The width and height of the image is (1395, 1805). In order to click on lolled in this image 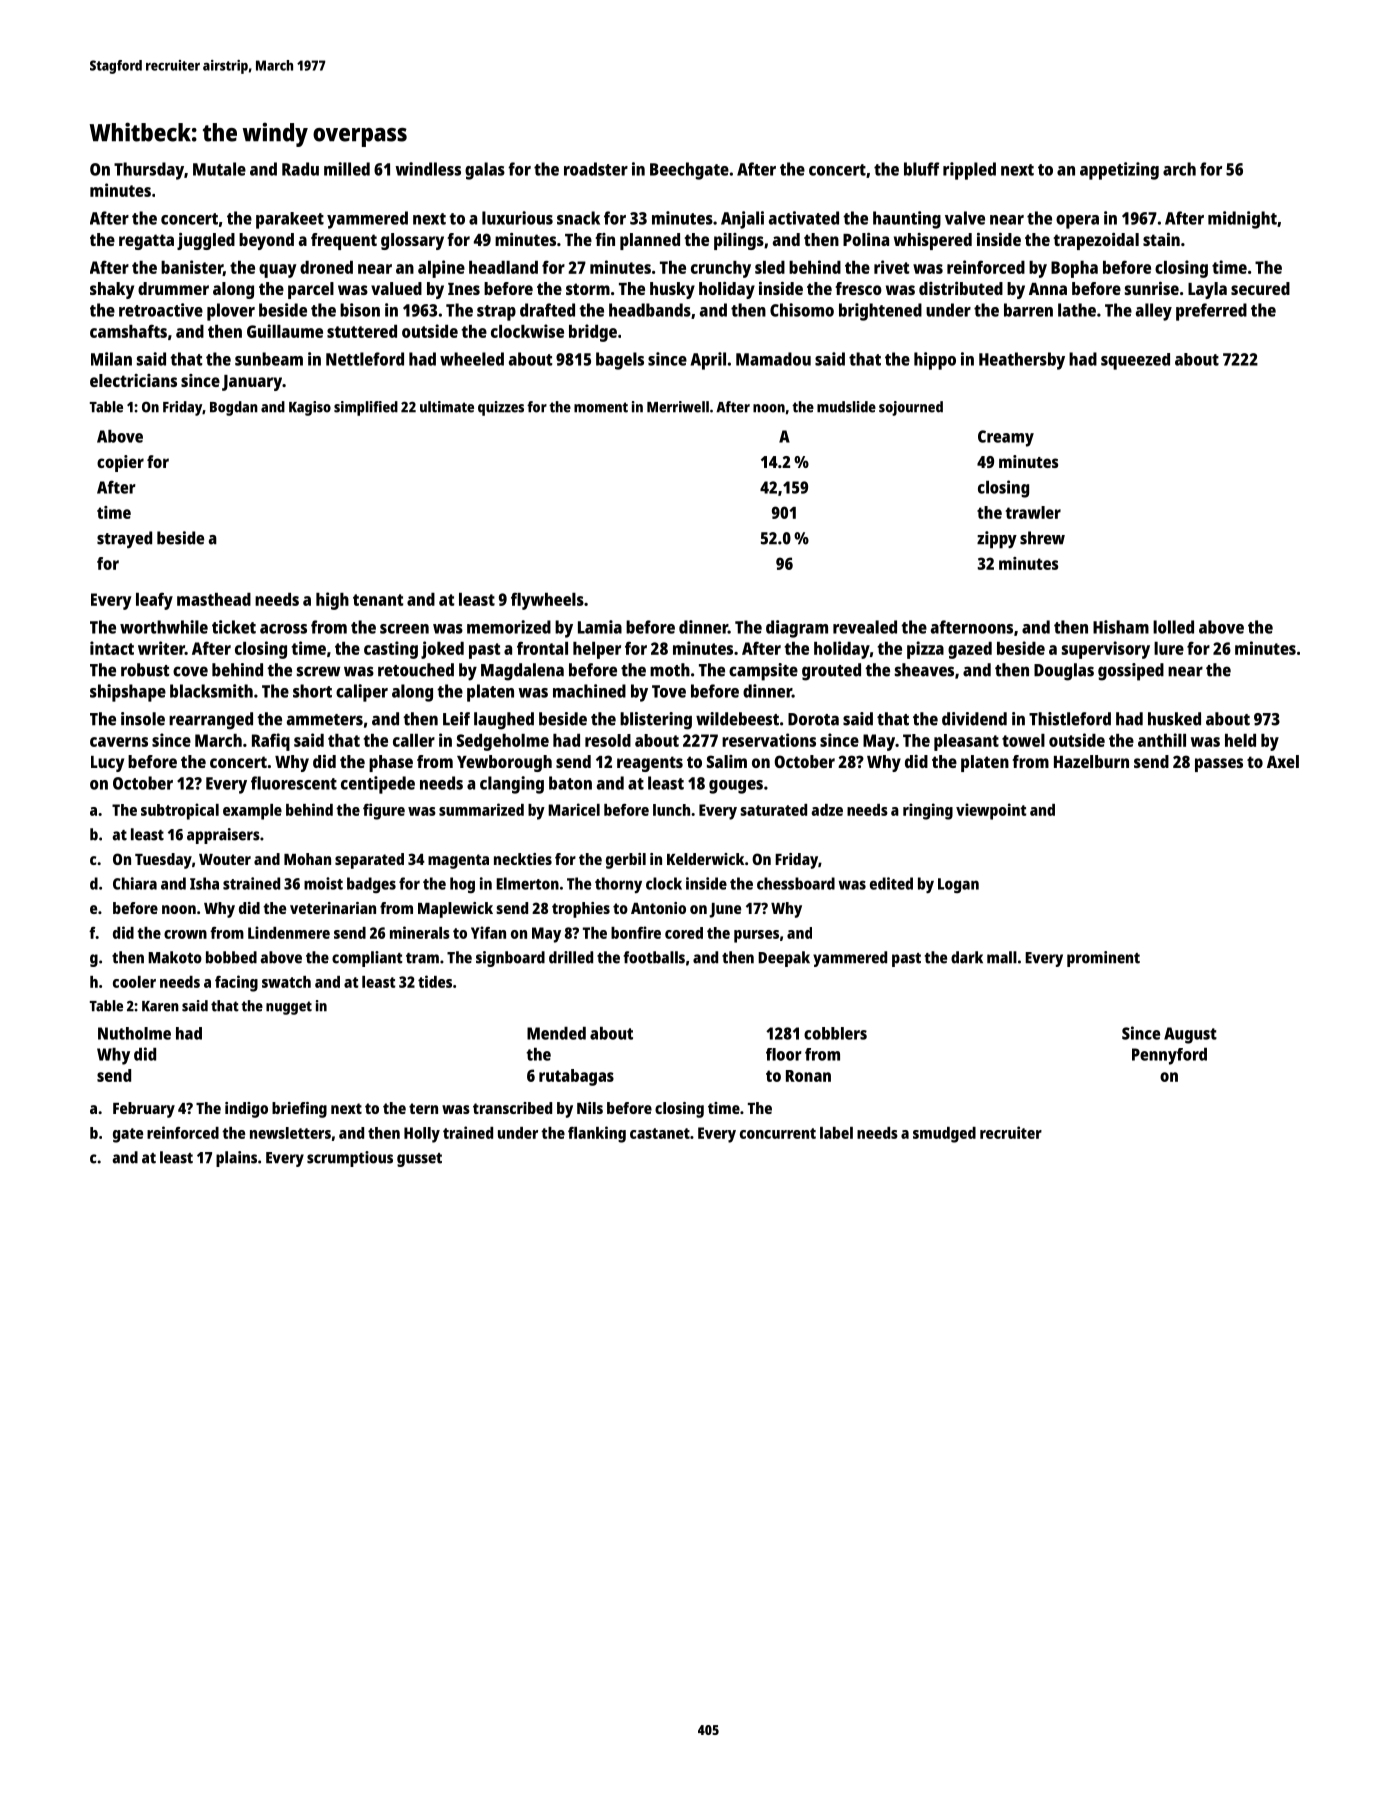, I will do `click(1173, 627)`.
